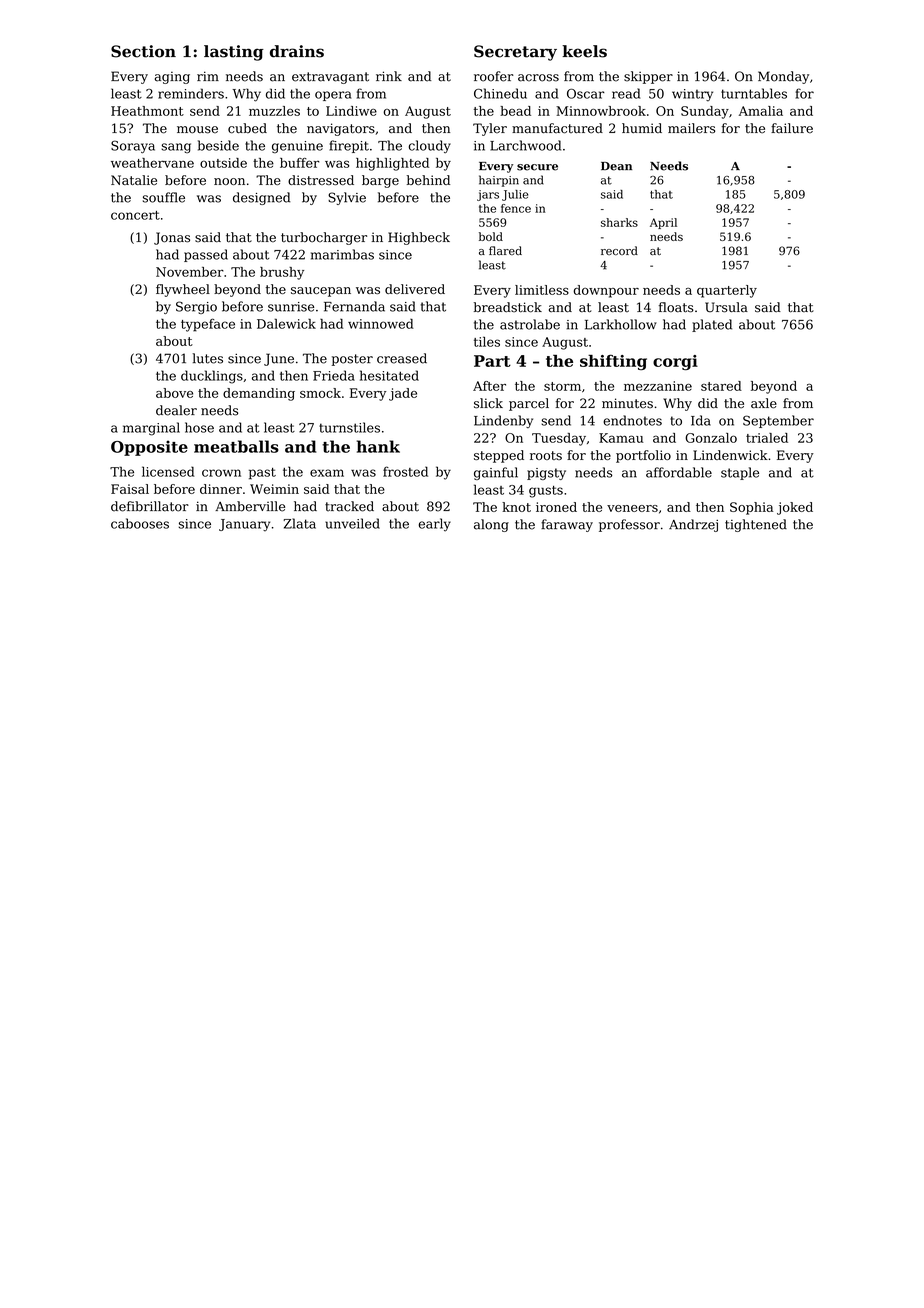 Image resolution: width=924 pixels, height=1308 pixels. Describe the element at coordinates (783, 77) in the image. I see `Monday` at that location.
